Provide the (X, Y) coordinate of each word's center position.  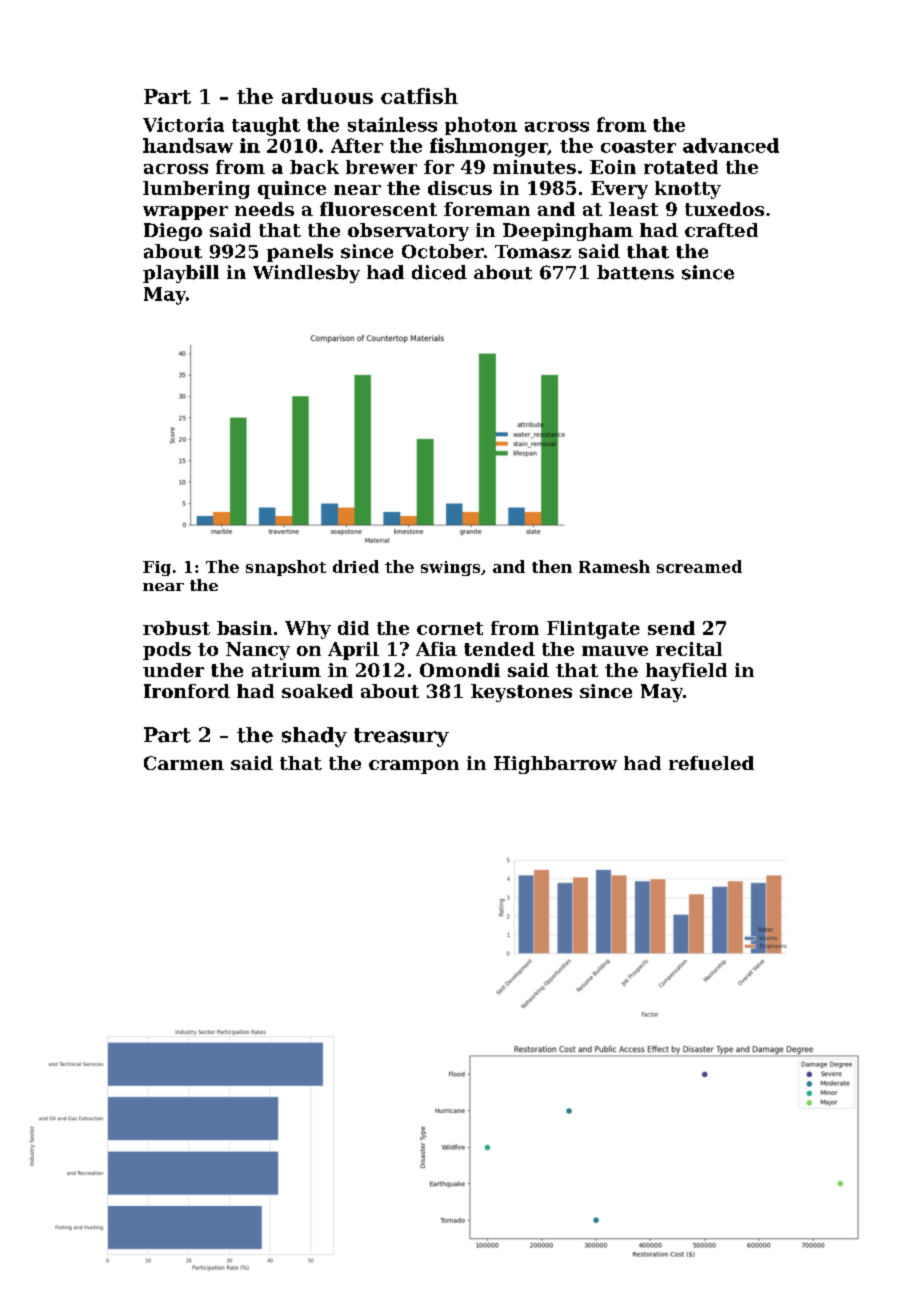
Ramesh (614, 566)
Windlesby (306, 274)
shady (314, 737)
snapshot (286, 568)
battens (635, 272)
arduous (327, 96)
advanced (731, 145)
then (552, 566)
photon (481, 126)
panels (300, 253)
